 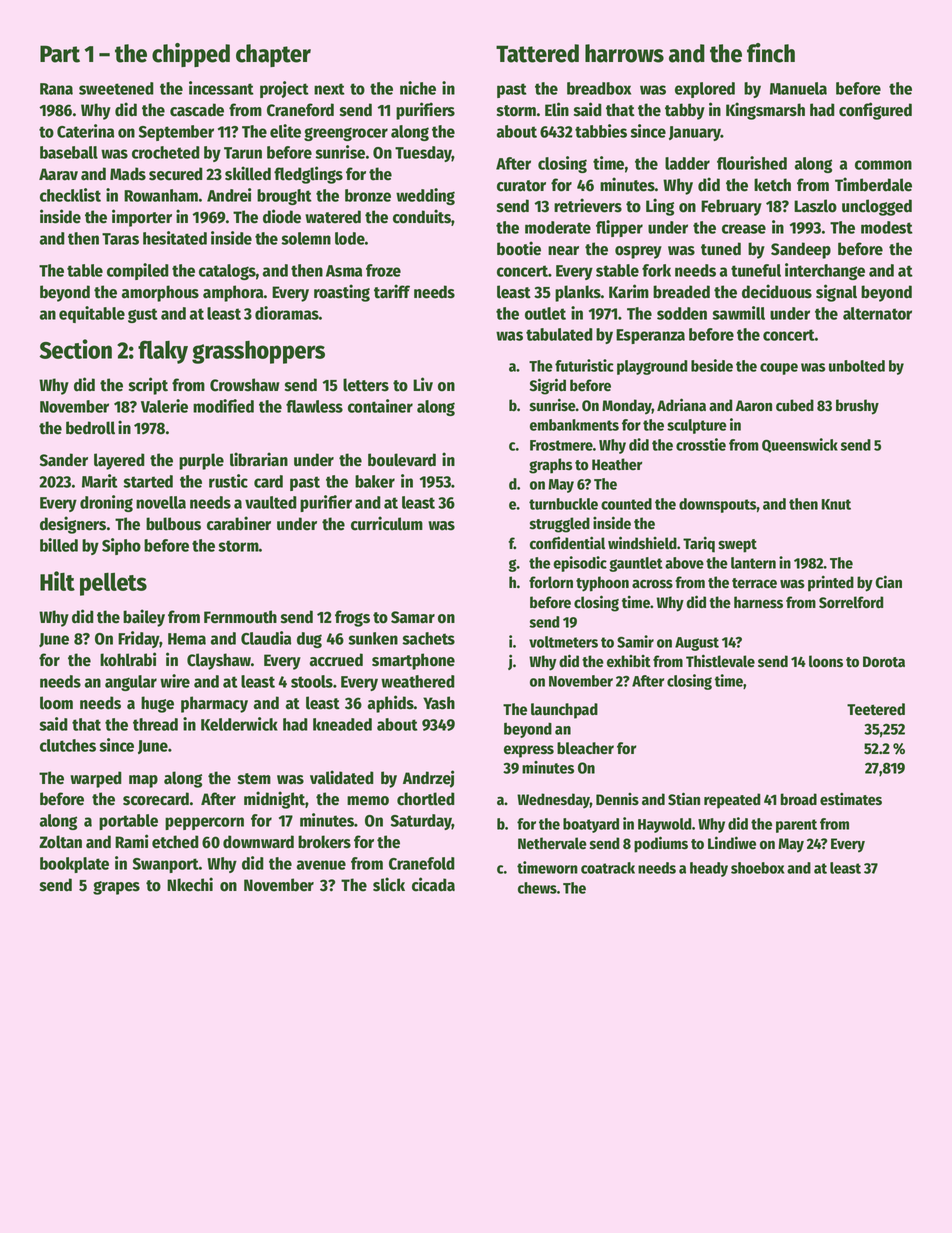 What do you see at coordinates (423, 154) in the screenshot?
I see `Tuesday` at bounding box center [423, 154].
